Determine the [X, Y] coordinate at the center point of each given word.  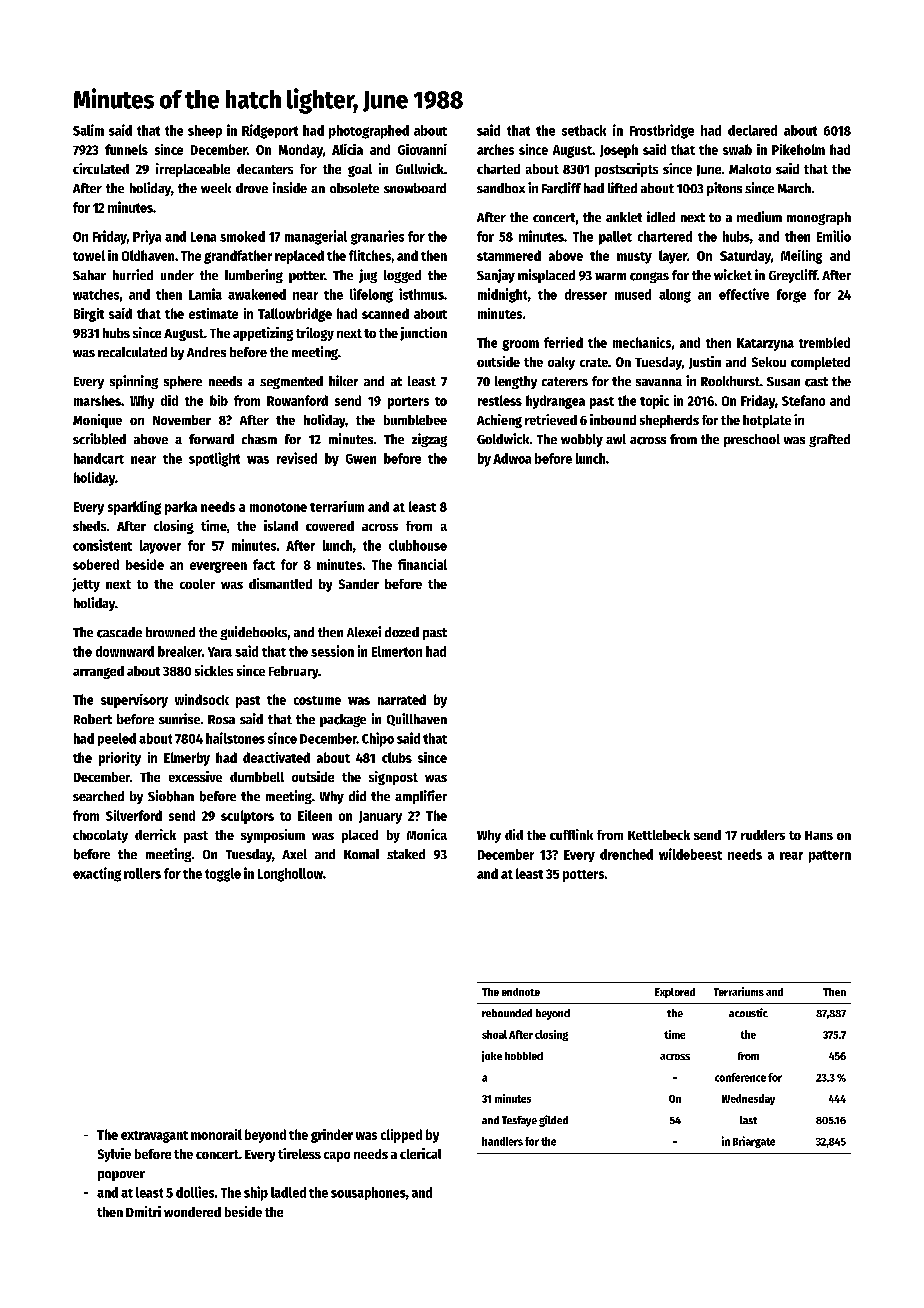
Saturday [745, 257]
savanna [659, 382]
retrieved [551, 419]
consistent [102, 545]
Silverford [134, 815]
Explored [675, 993]
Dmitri [143, 1211]
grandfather [238, 257]
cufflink [571, 834]
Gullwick [420, 168]
